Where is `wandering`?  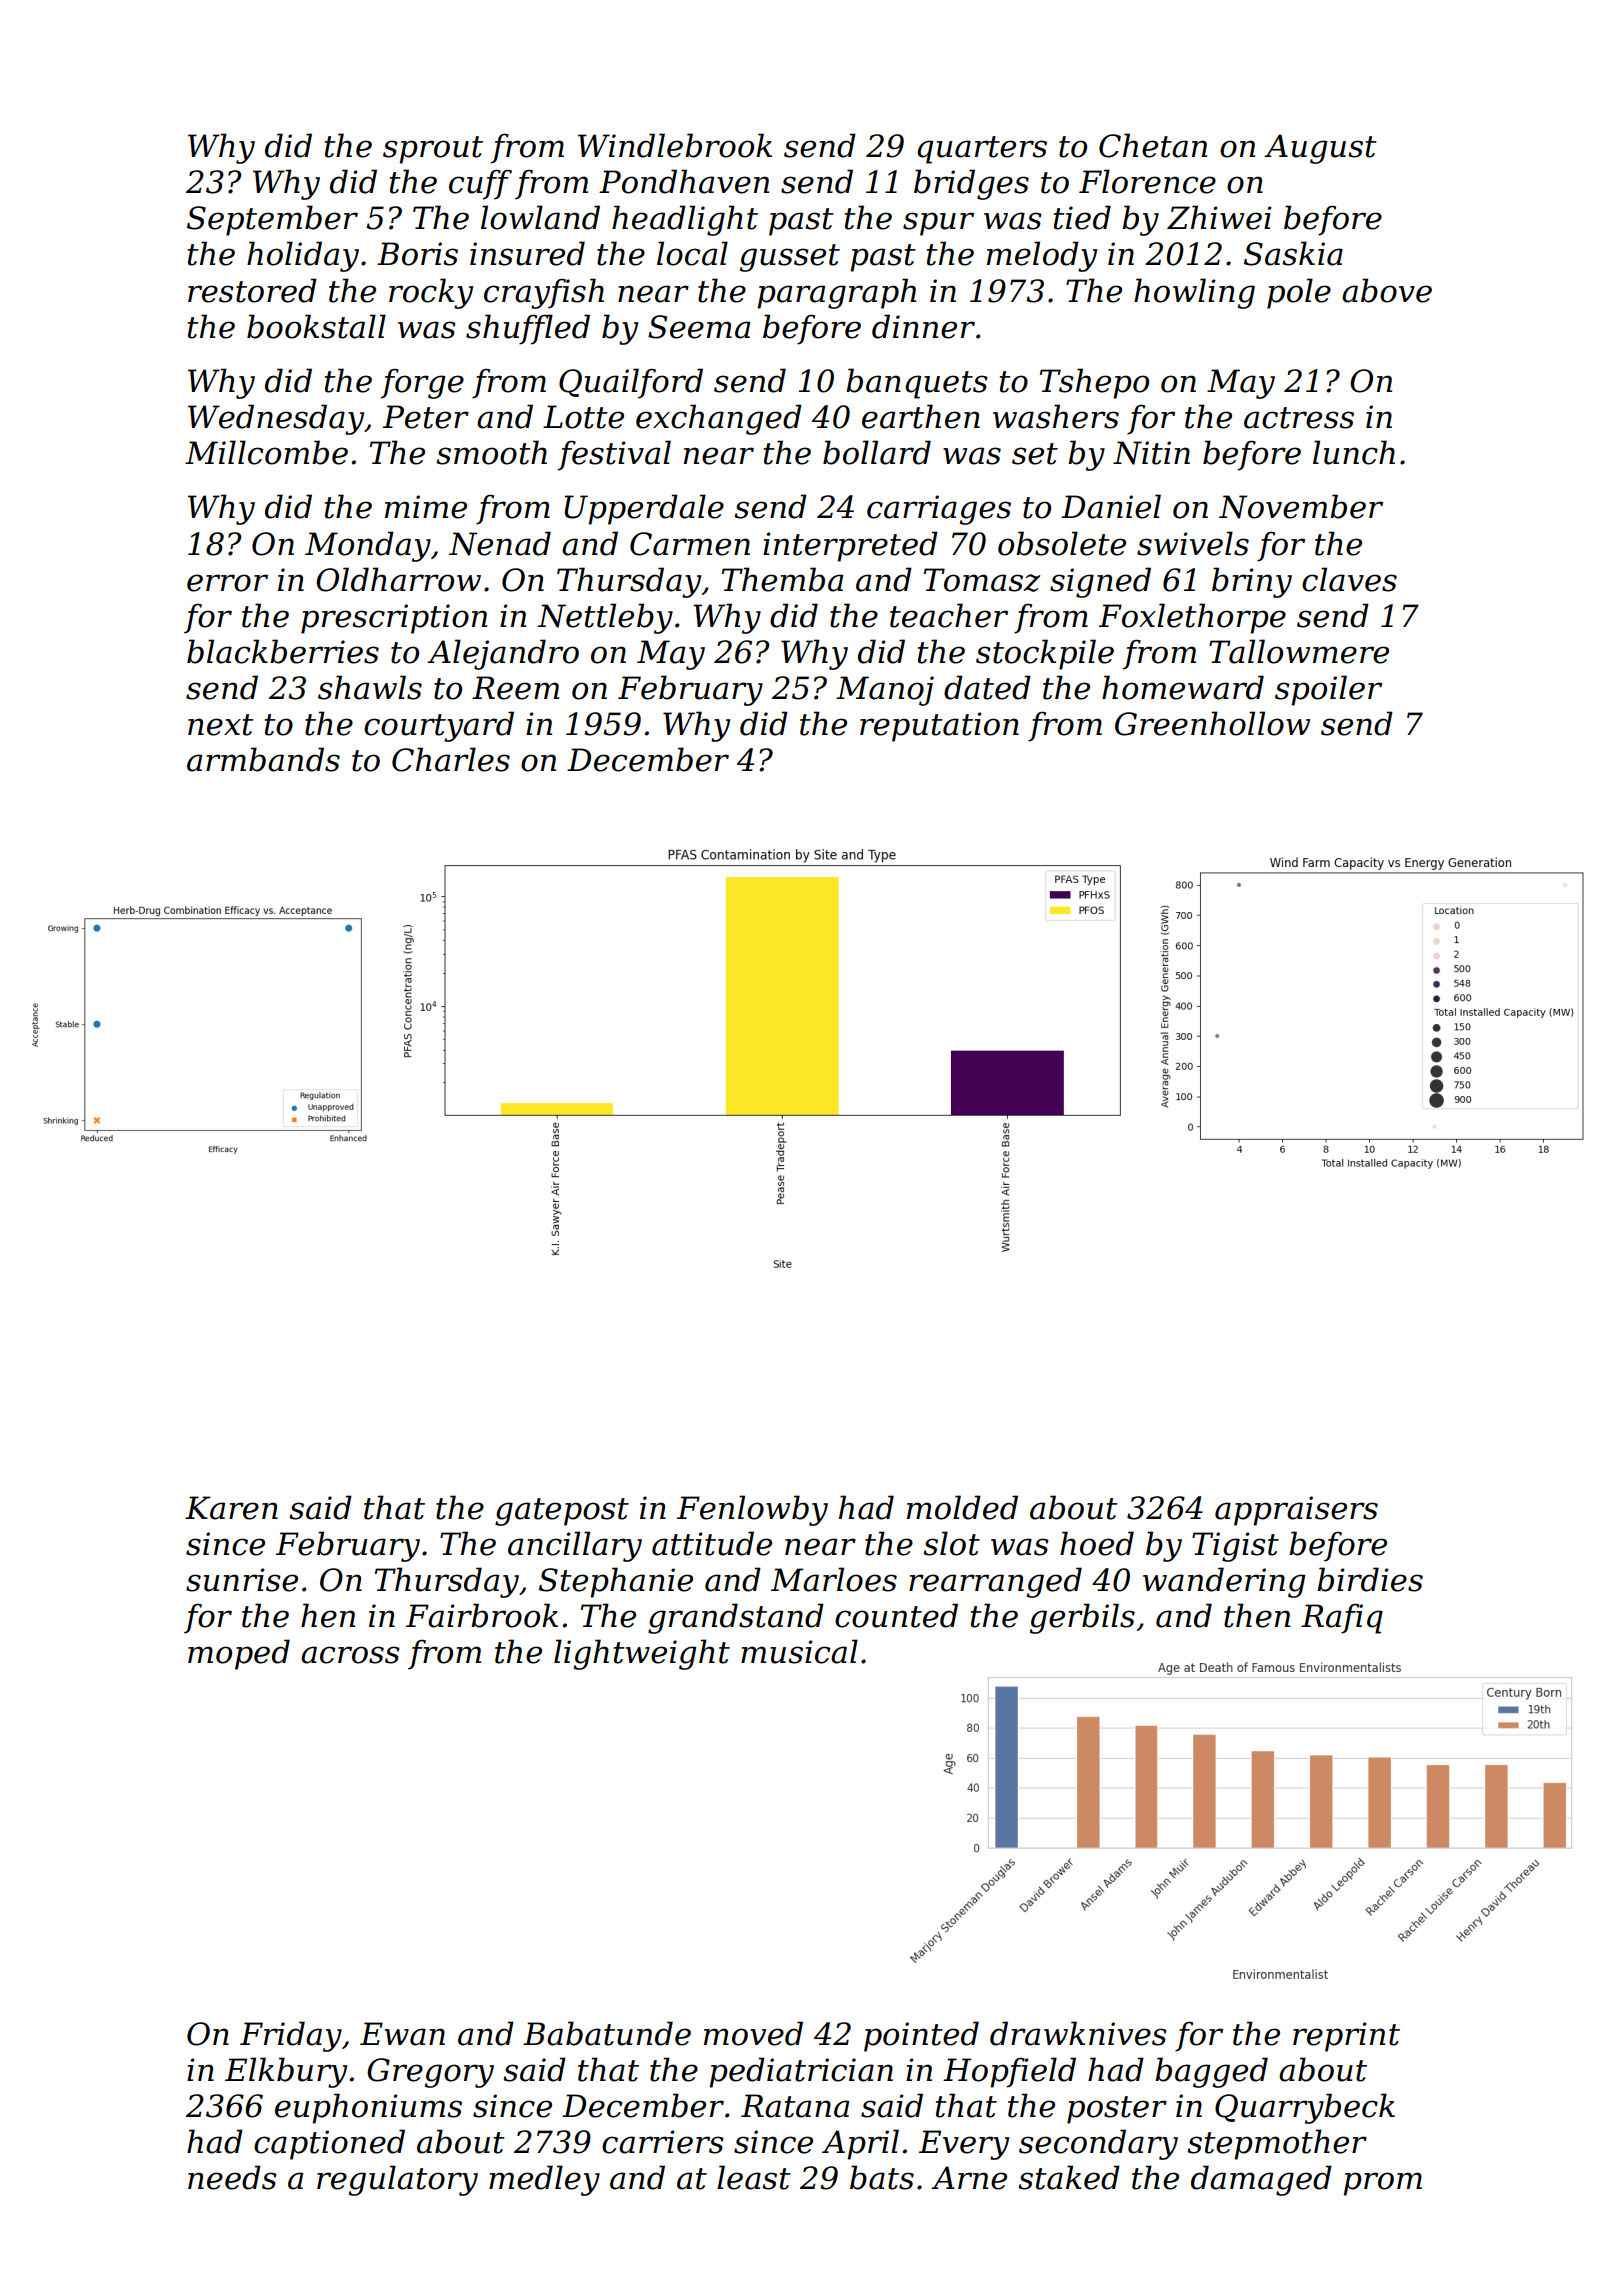 wandering is located at coordinates (1224, 1582).
